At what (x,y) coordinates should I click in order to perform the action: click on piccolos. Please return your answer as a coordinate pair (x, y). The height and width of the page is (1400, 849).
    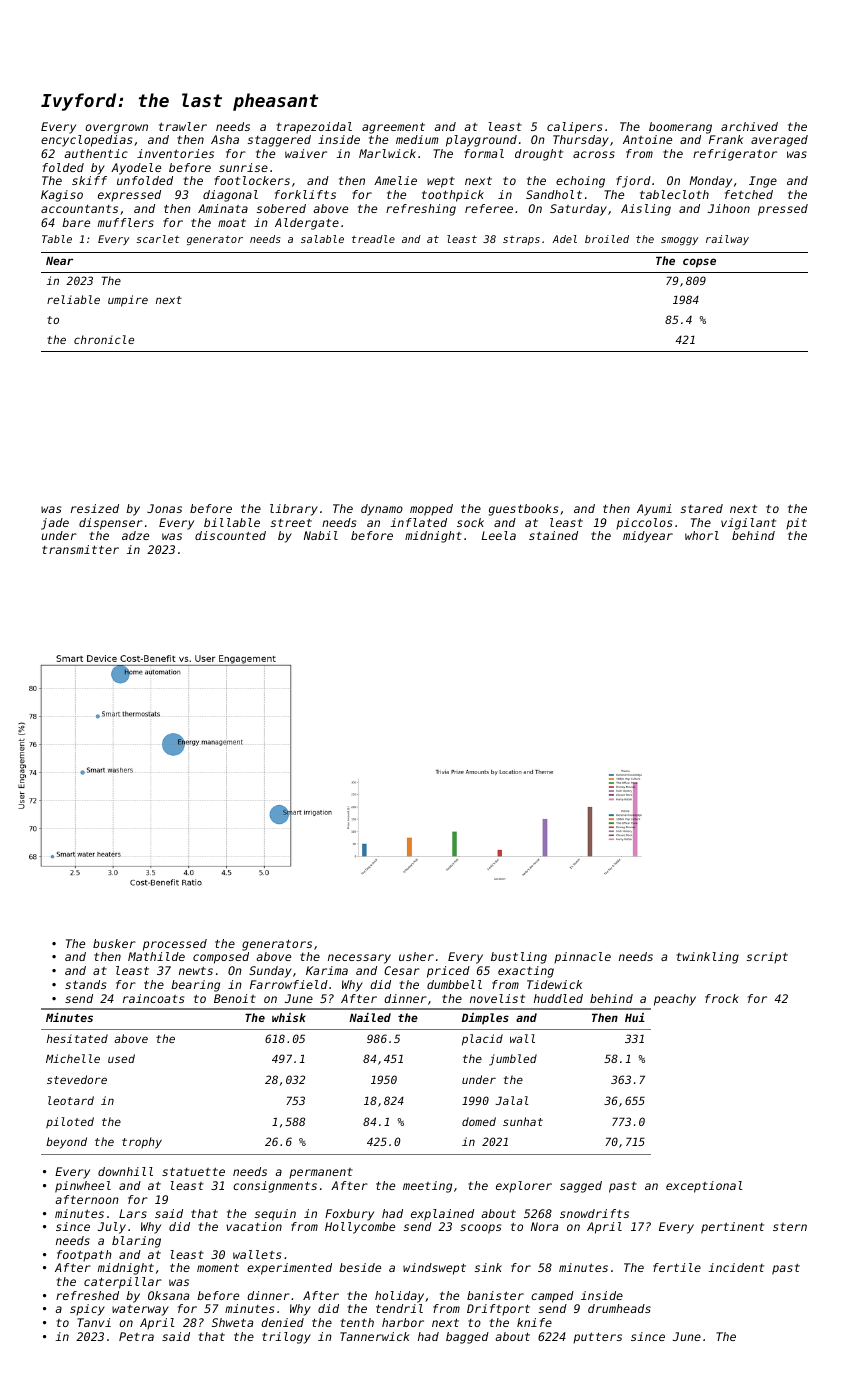
    Looking at the image, I should click on (644, 524).
